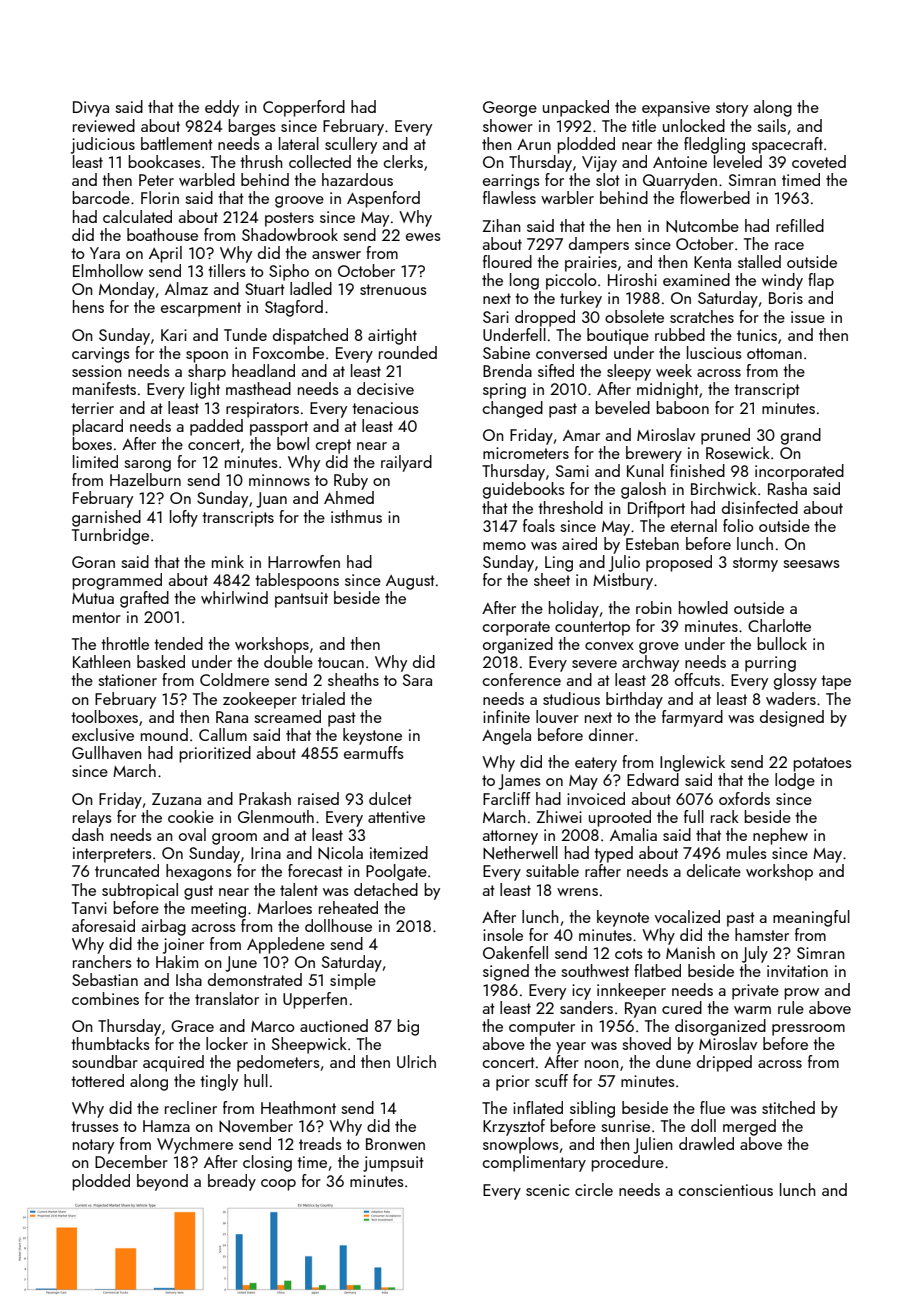  Describe the element at coordinates (697, 679) in the screenshot. I see `offcuts` at that location.
